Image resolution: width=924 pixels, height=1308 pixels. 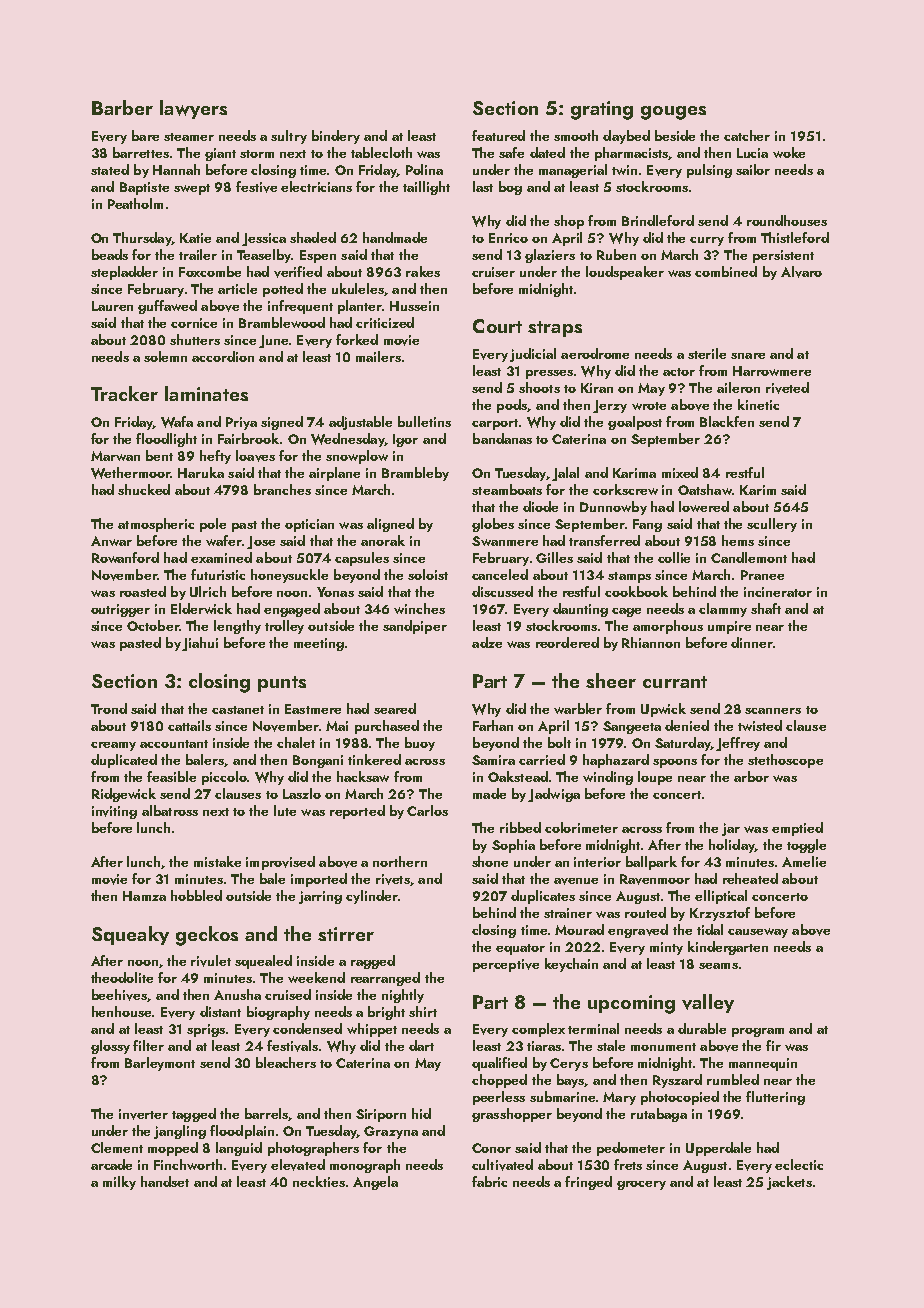 What do you see at coordinates (400, 861) in the image?
I see `northern` at bounding box center [400, 861].
